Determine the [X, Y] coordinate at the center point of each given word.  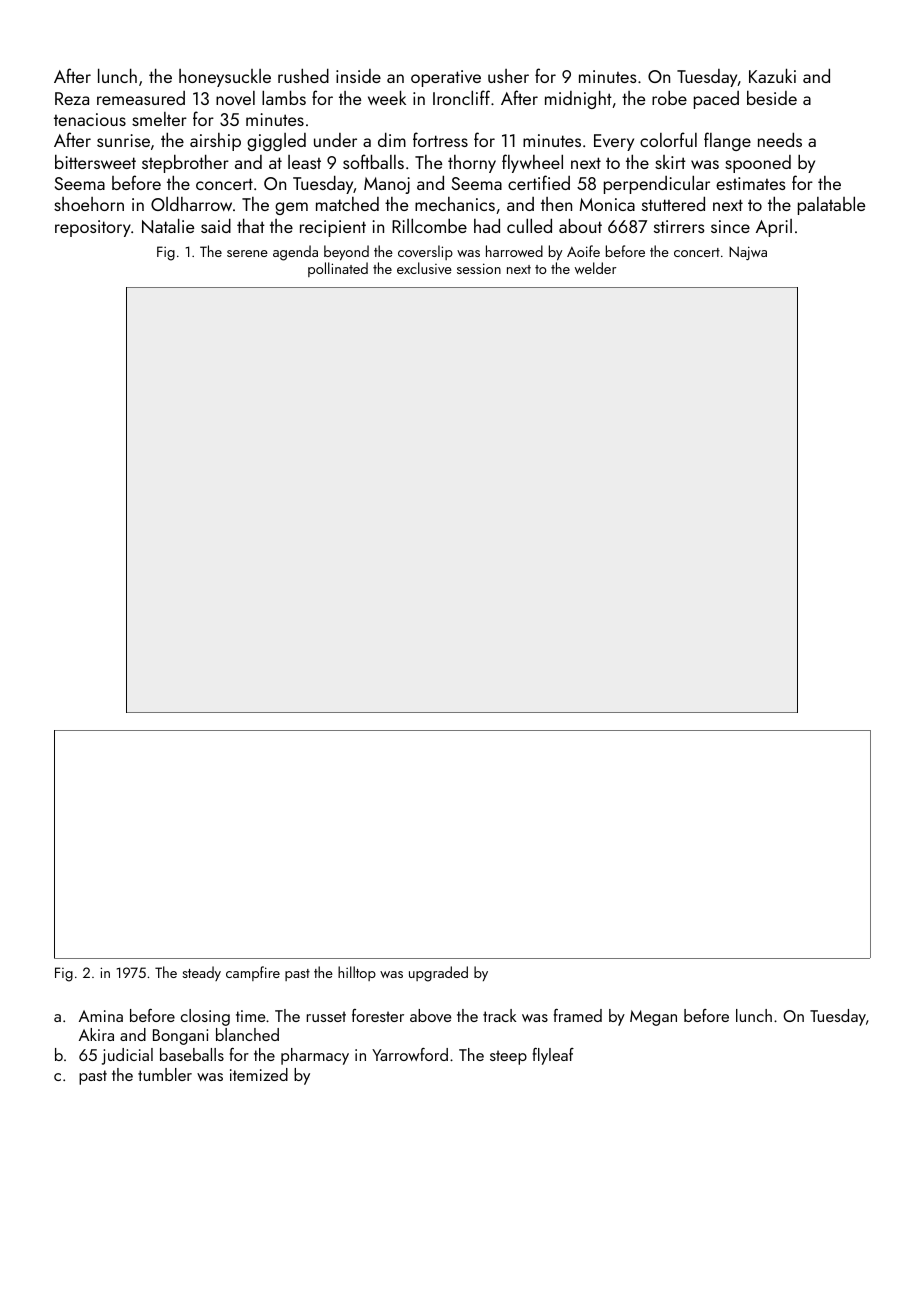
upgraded [438, 974]
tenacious [90, 119]
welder [595, 268]
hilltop [357, 973]
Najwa [748, 253]
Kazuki [772, 75]
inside [358, 76]
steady [201, 973]
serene [247, 253]
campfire [253, 973]
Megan [653, 1018]
